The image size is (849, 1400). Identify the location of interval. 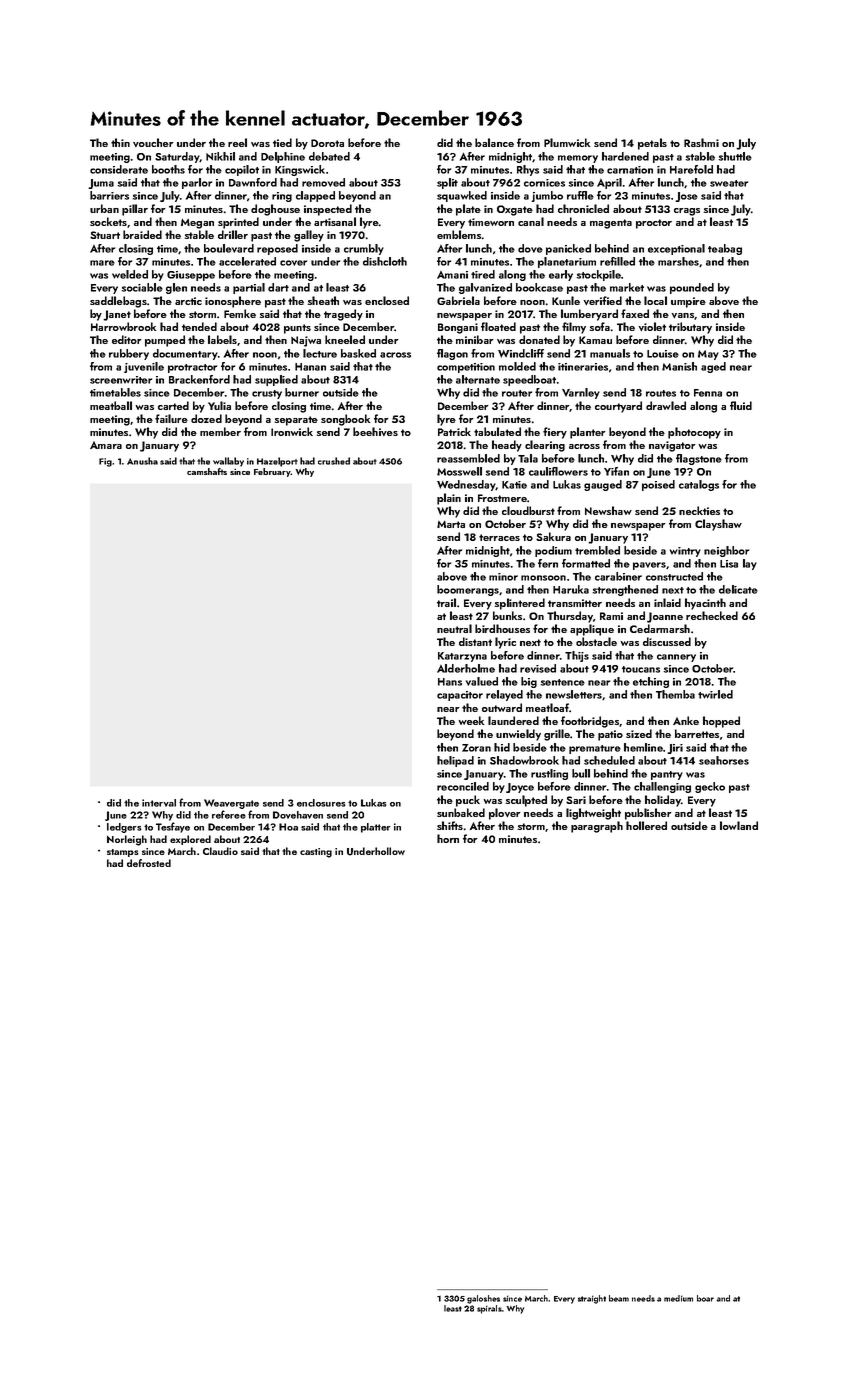
(159, 803).
